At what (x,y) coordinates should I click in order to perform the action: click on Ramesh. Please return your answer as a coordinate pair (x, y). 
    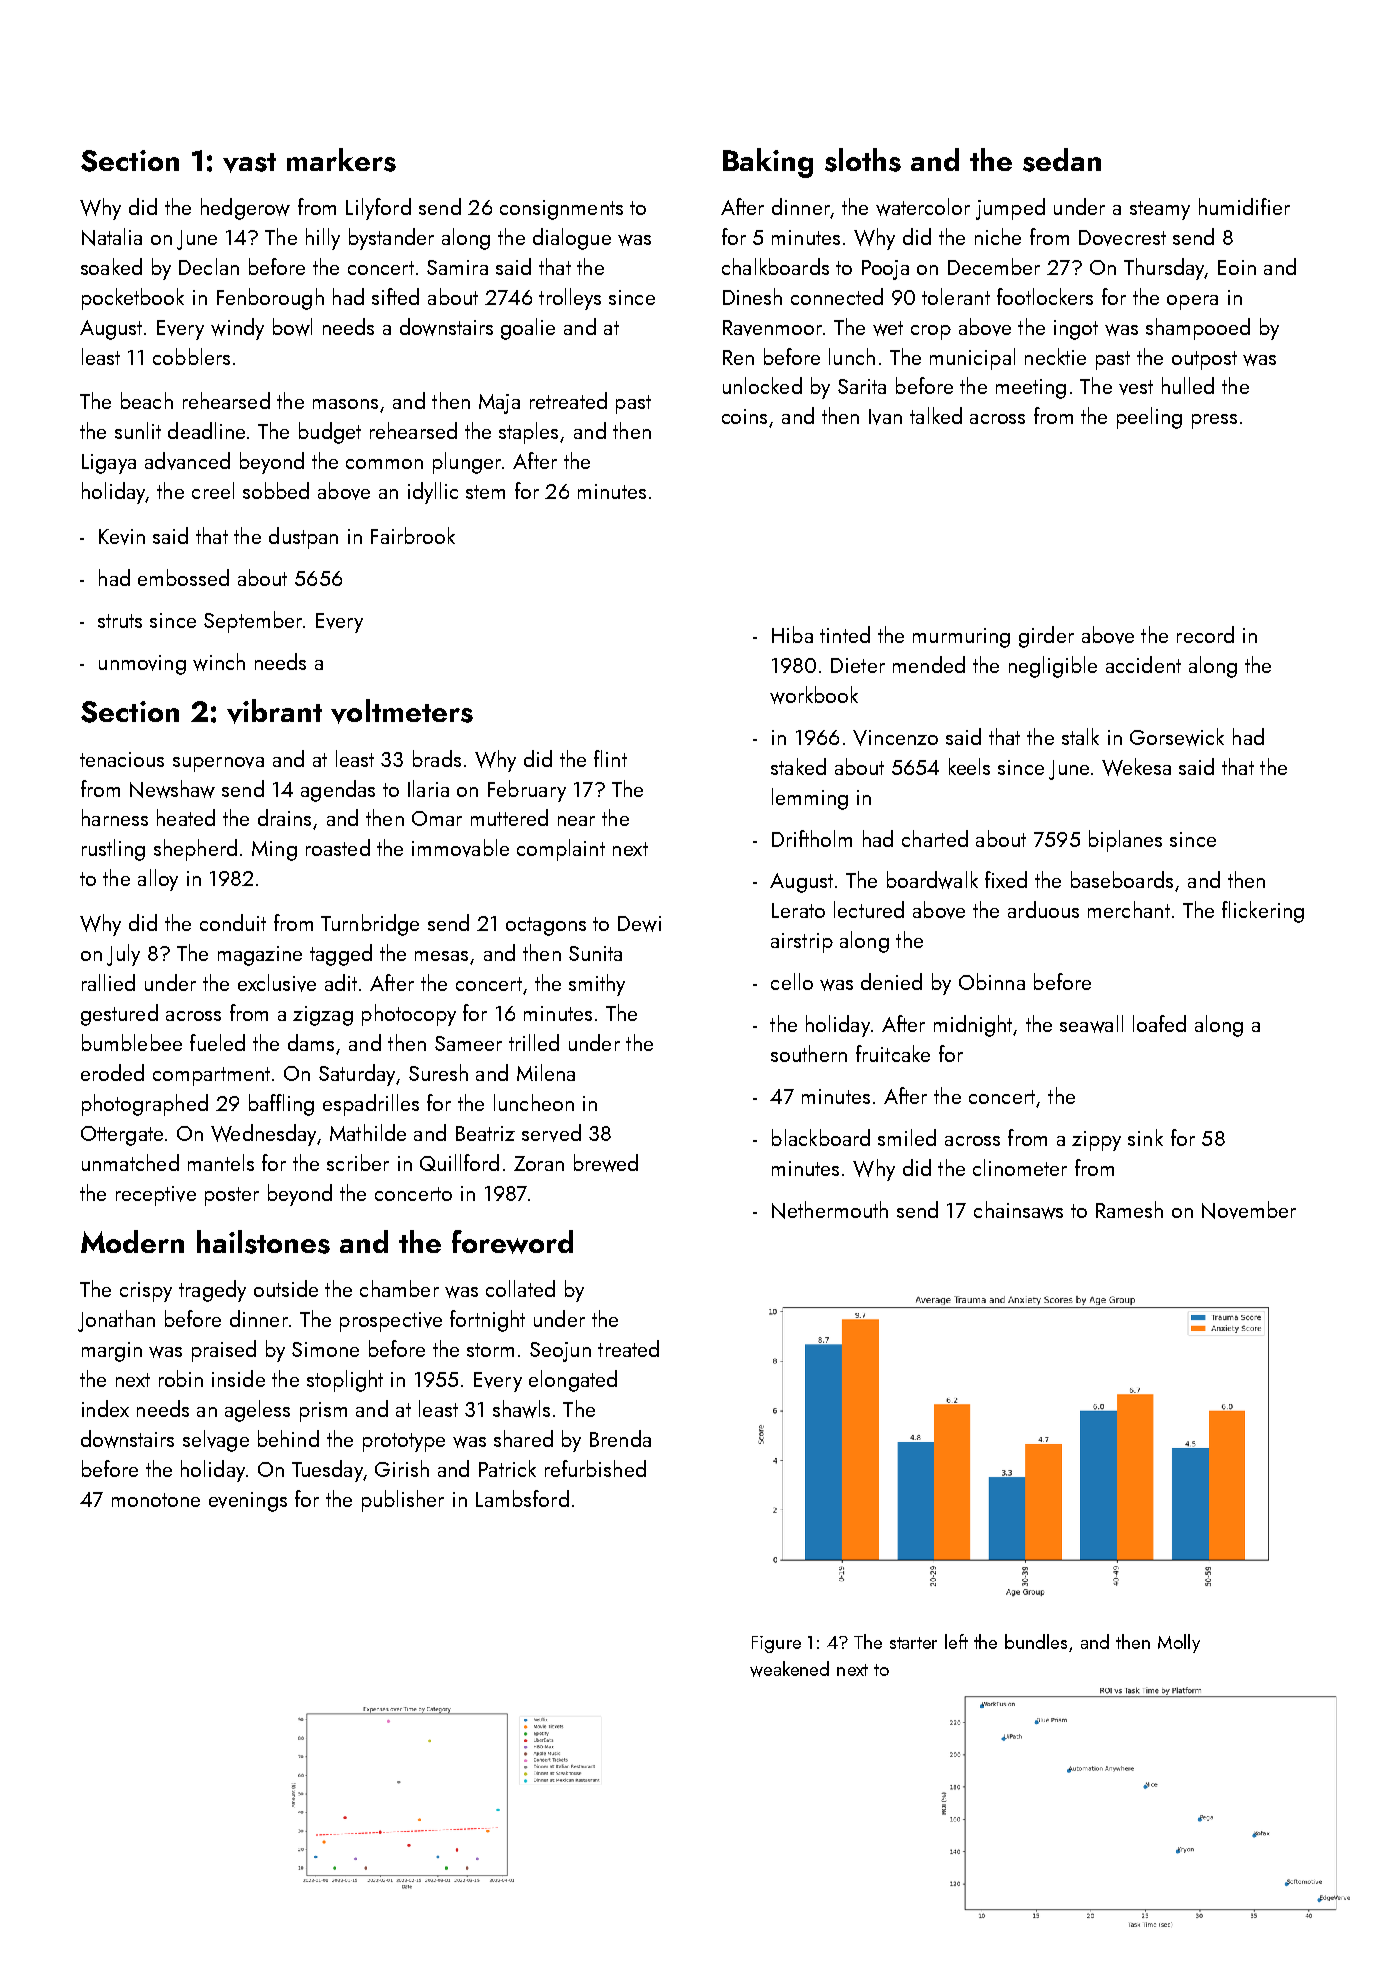
    Looking at the image, I should click on (1129, 1209).
